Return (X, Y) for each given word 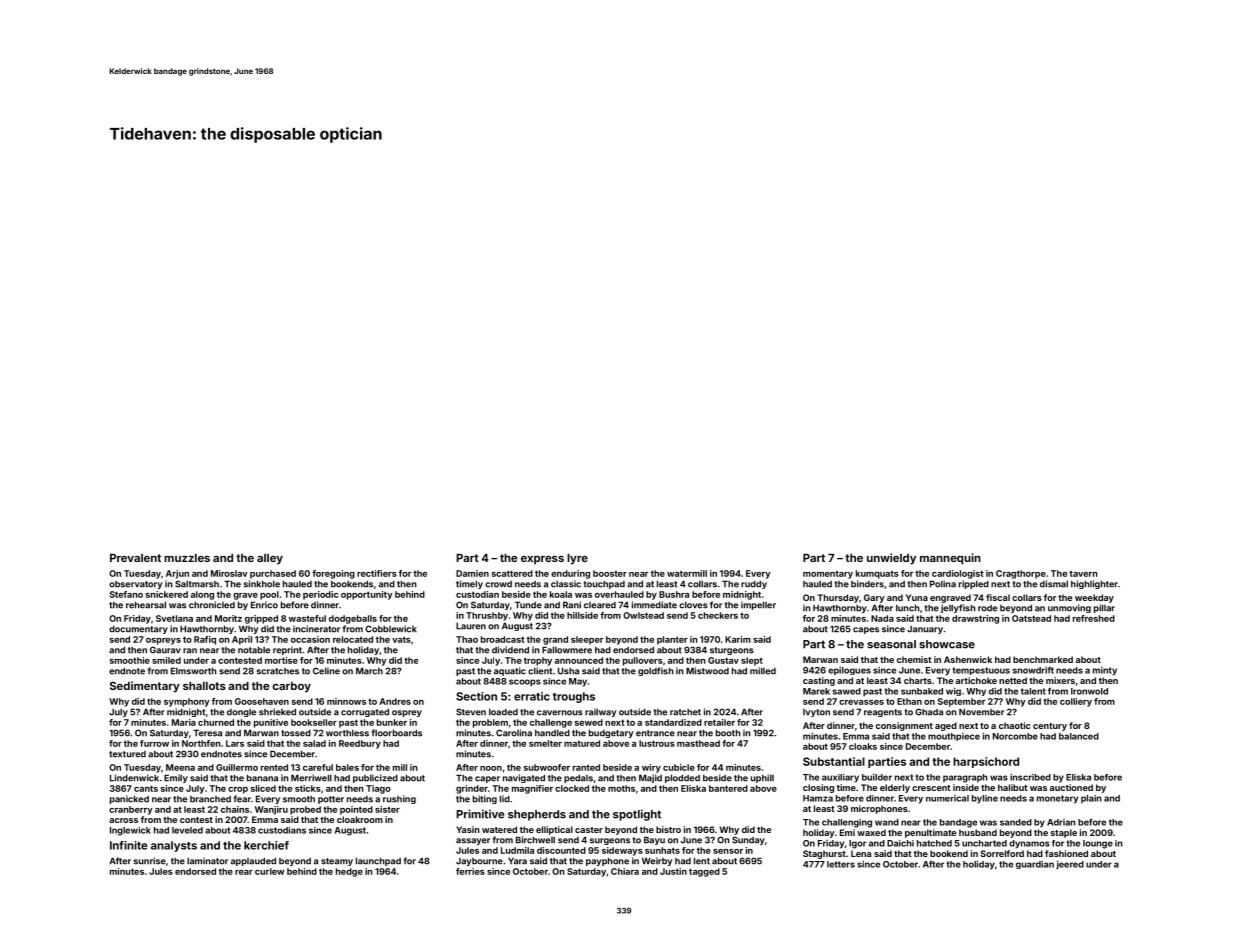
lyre (577, 559)
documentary (138, 630)
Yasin (468, 829)
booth (728, 733)
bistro (668, 829)
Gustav (723, 660)
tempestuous (981, 671)
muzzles (187, 558)
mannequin (950, 559)
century (1050, 727)
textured (127, 754)
